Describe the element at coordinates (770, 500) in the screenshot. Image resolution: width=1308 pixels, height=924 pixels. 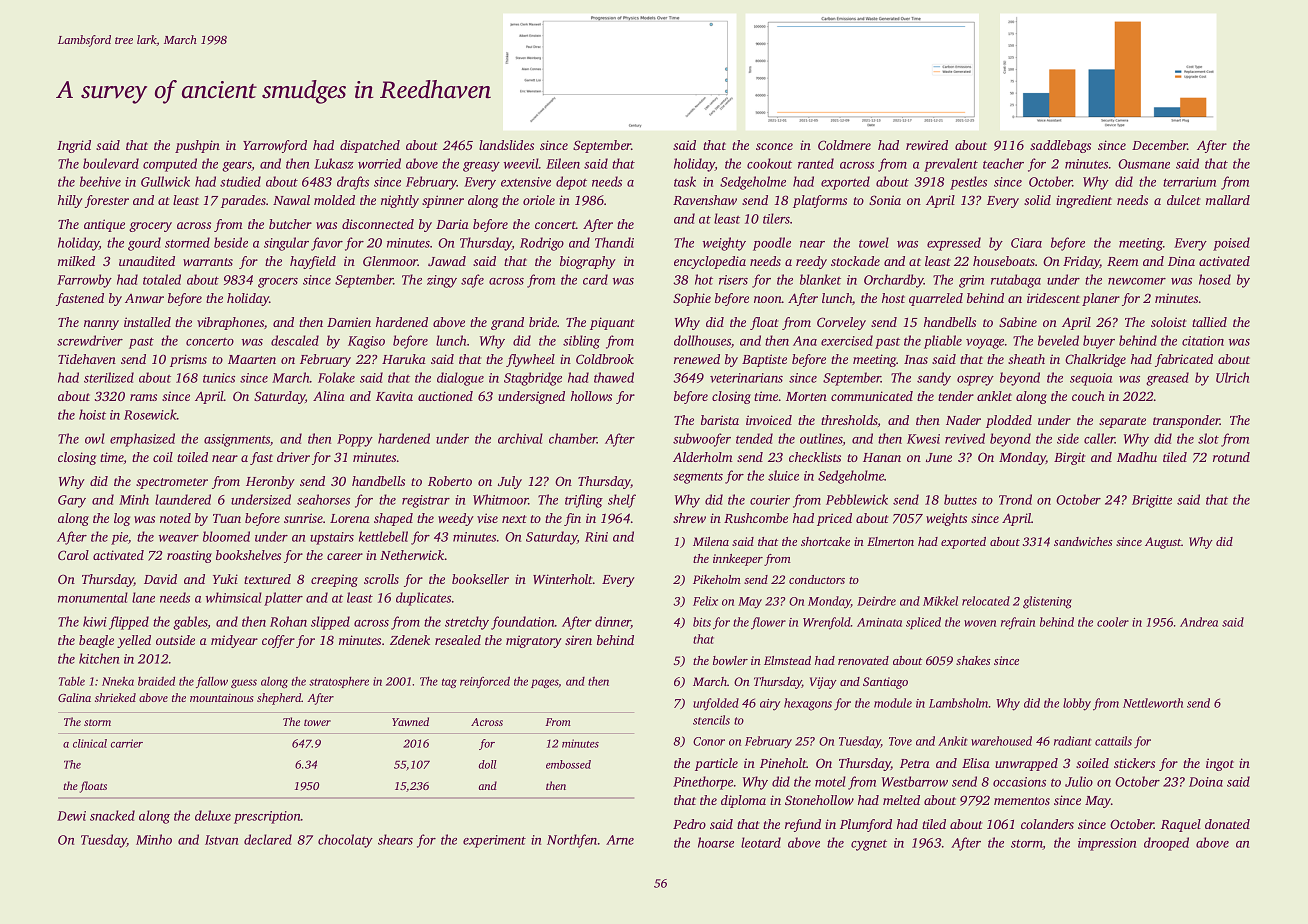
I see `courier` at that location.
